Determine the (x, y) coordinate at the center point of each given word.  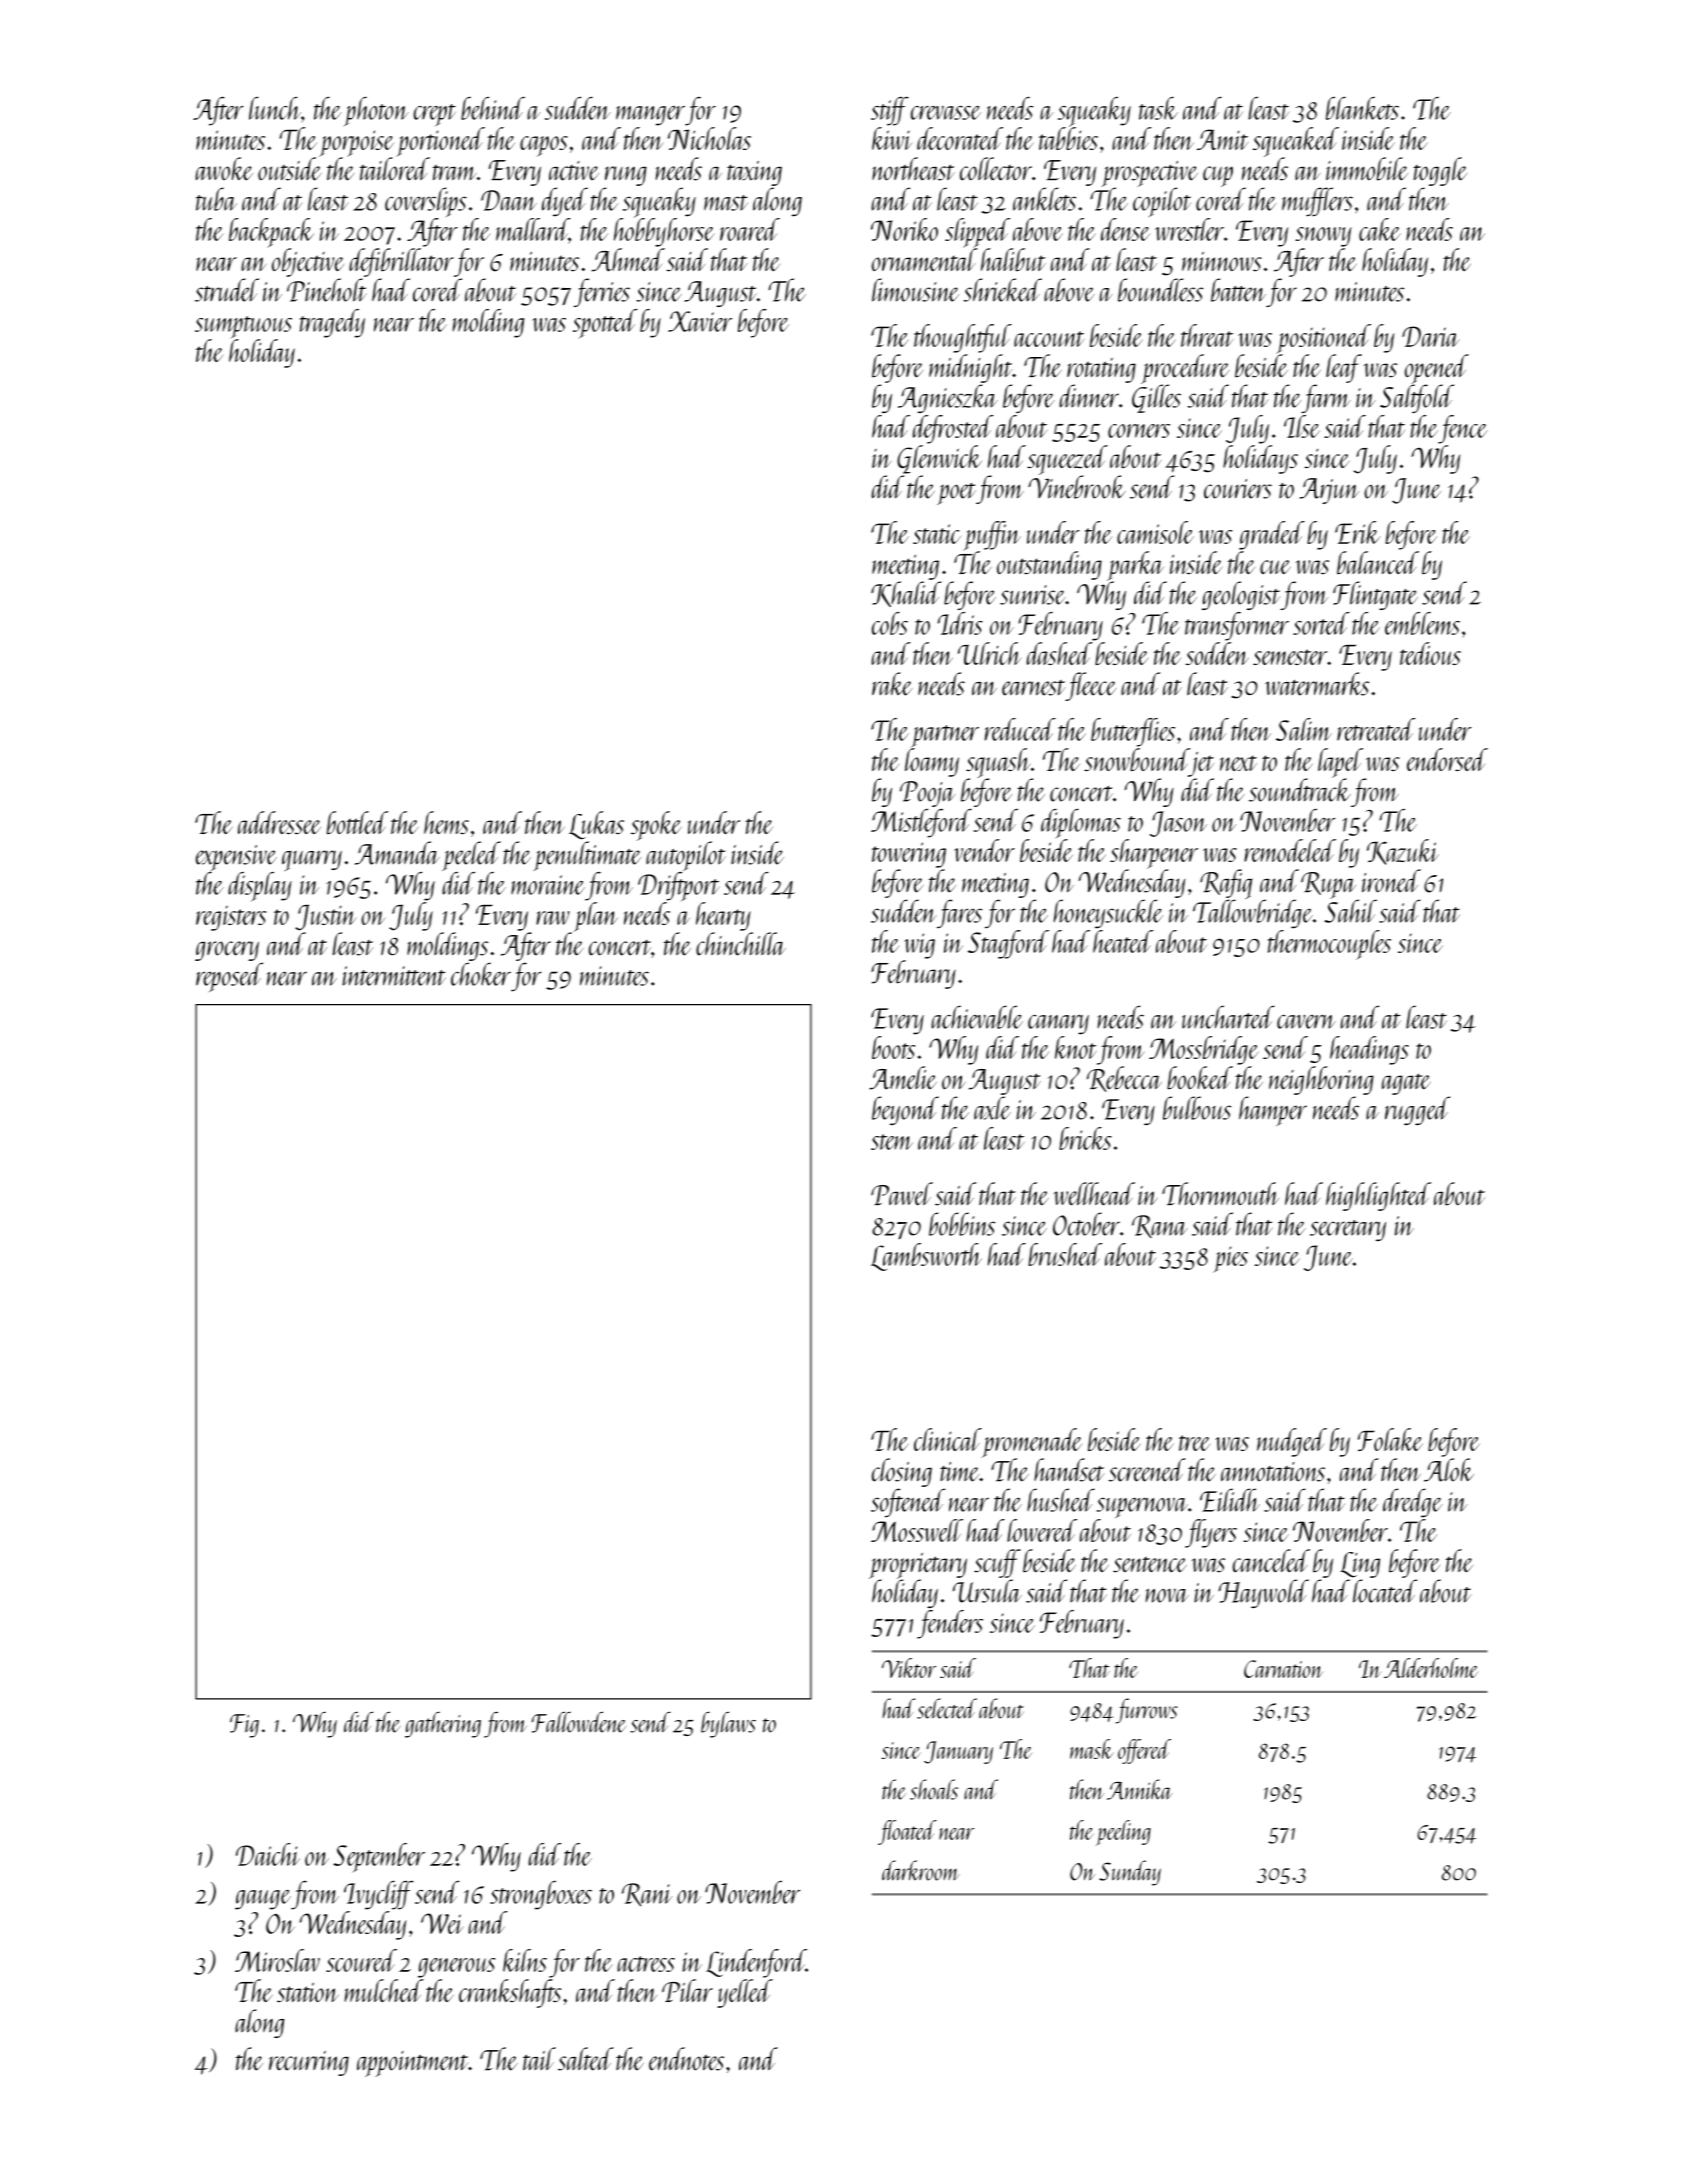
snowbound (1136, 759)
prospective (1149, 174)
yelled (745, 1993)
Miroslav (277, 1960)
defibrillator (401, 262)
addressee (279, 822)
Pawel (902, 1194)
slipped (977, 233)
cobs (890, 623)
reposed (229, 977)
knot (1076, 1047)
